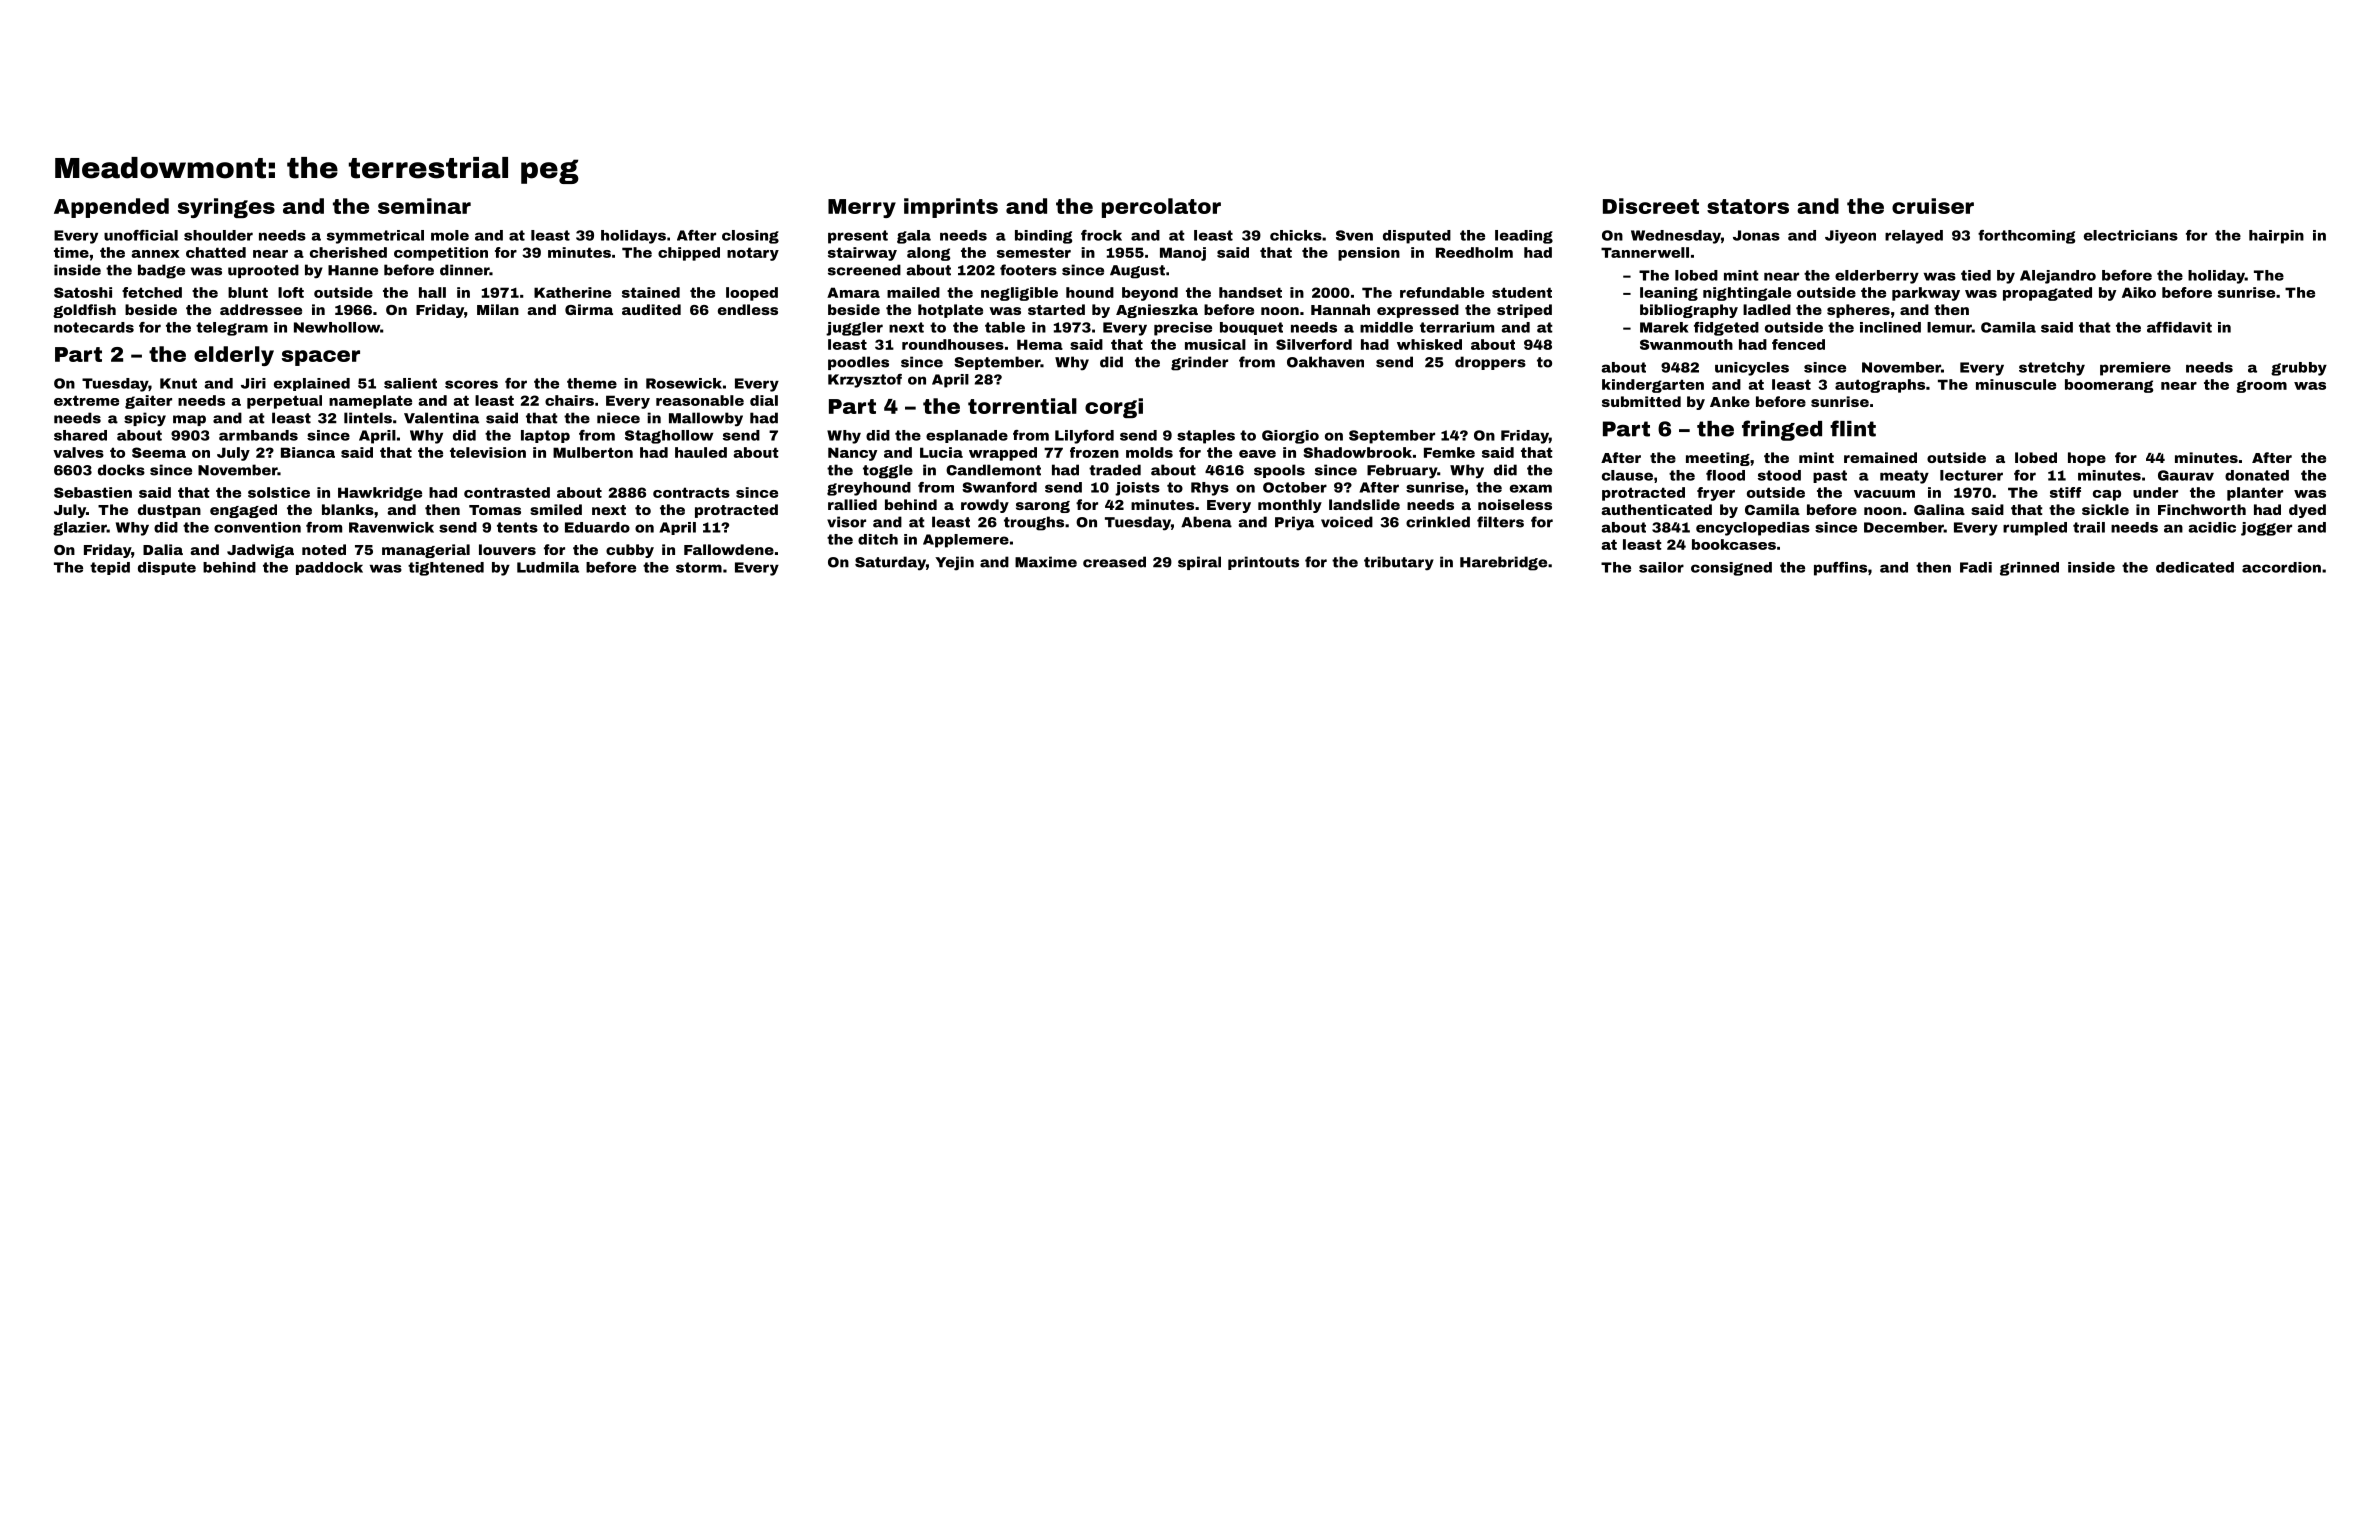  What do you see at coordinates (148, 402) in the screenshot?
I see `gaiter` at bounding box center [148, 402].
